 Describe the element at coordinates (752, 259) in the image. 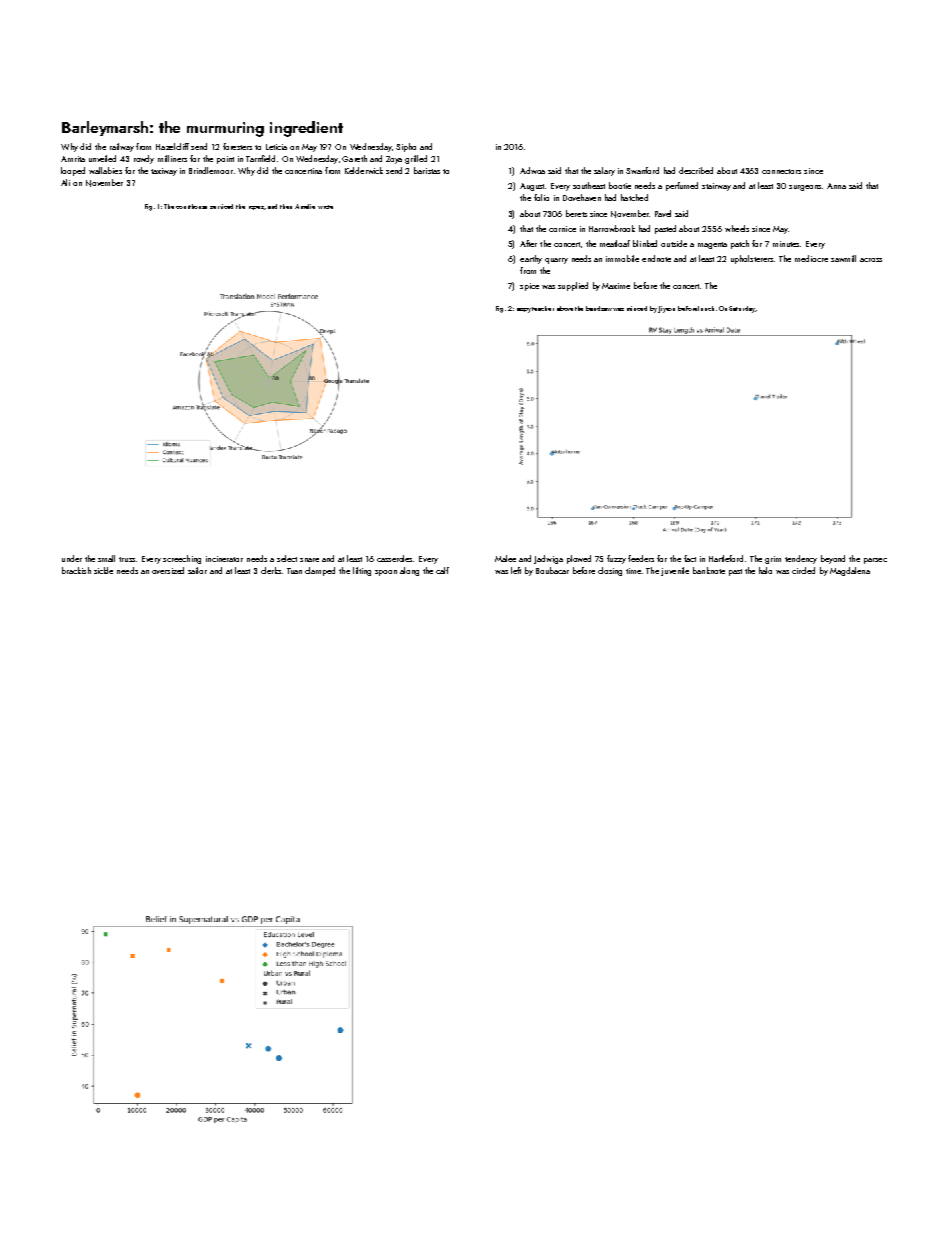

I see `upholsterers` at that location.
